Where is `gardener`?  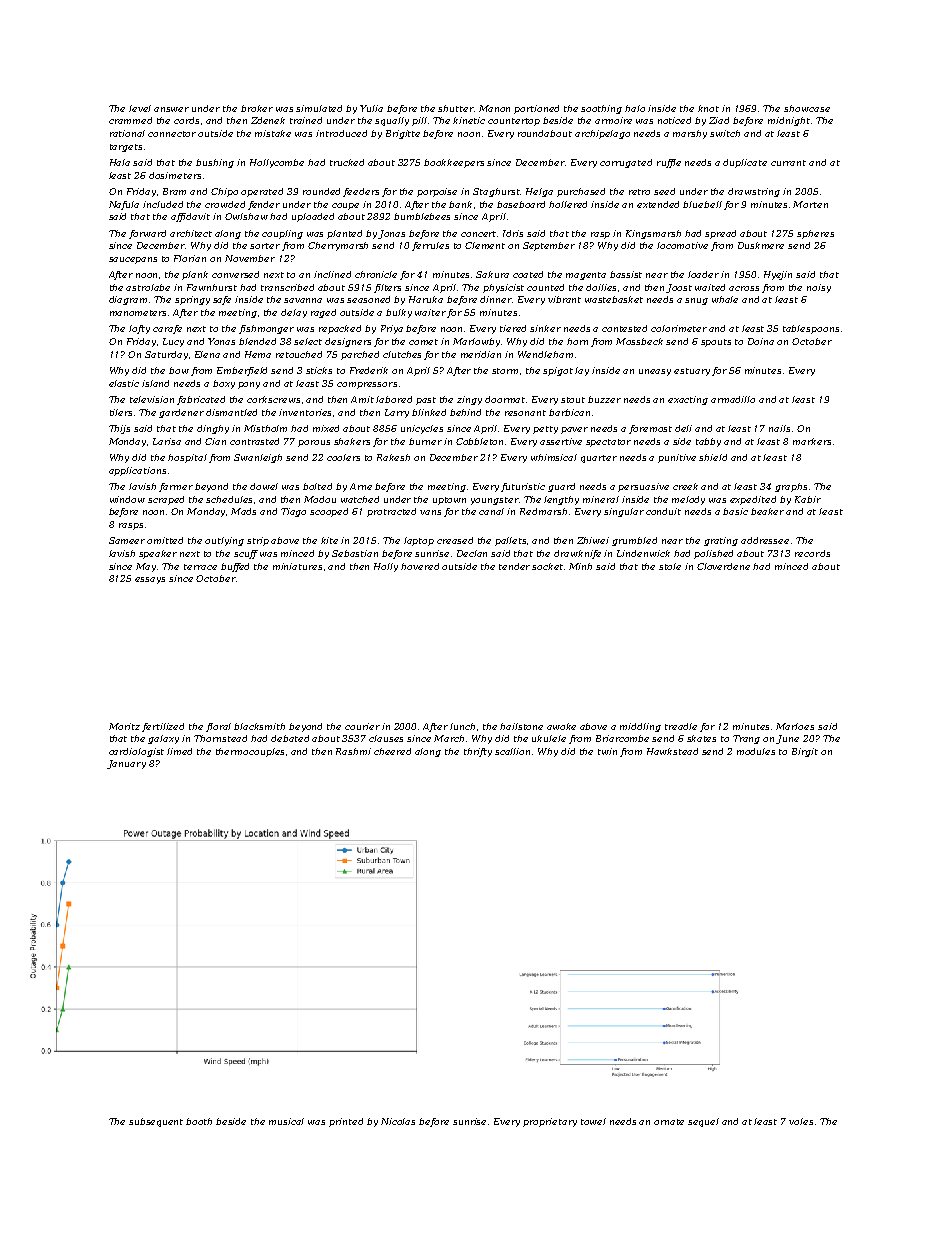
gardener is located at coordinates (181, 413).
